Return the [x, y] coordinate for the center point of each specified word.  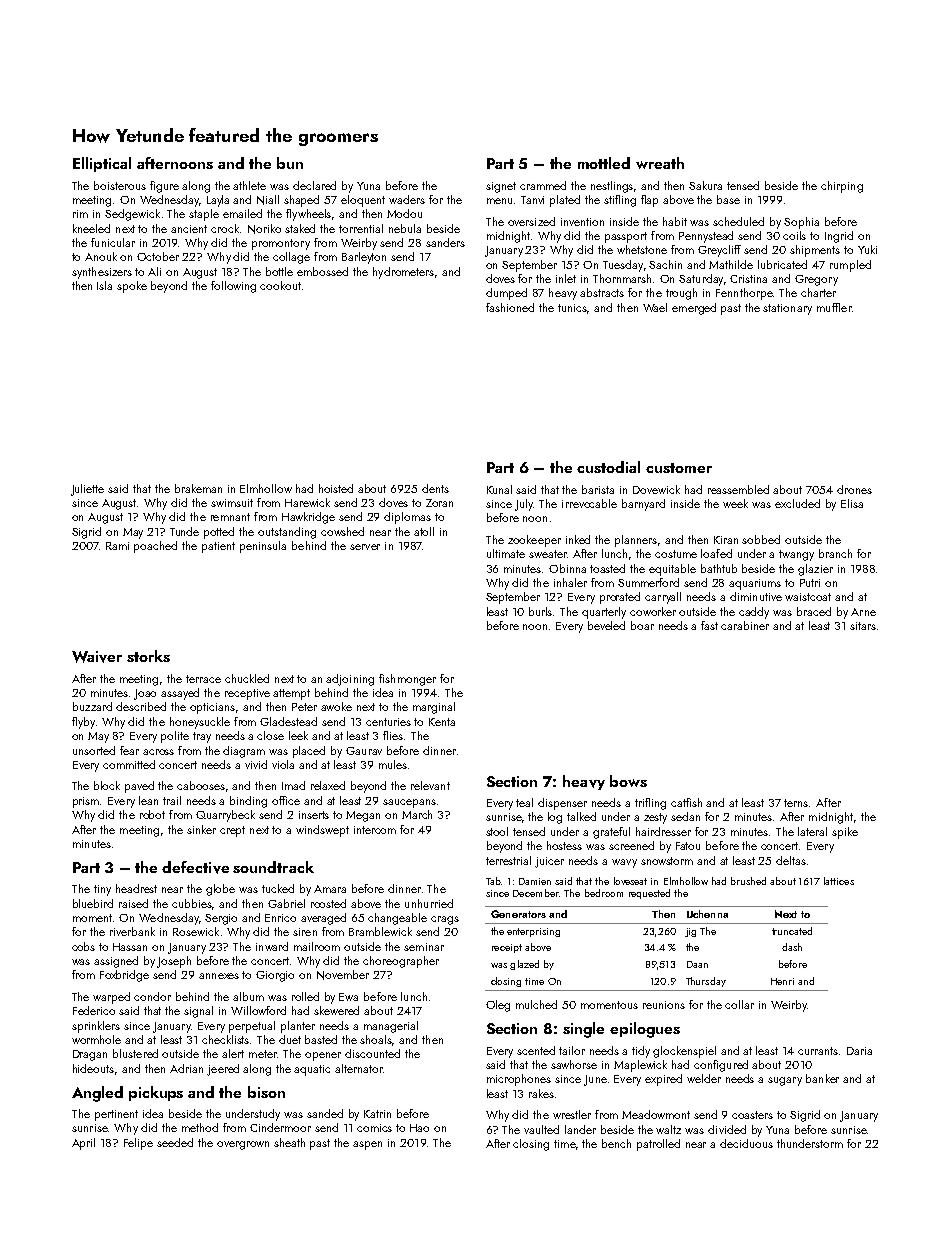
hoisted [336, 488]
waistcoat [808, 597]
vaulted [541, 1129]
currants [818, 1051]
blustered [135, 1053]
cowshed [342, 531]
